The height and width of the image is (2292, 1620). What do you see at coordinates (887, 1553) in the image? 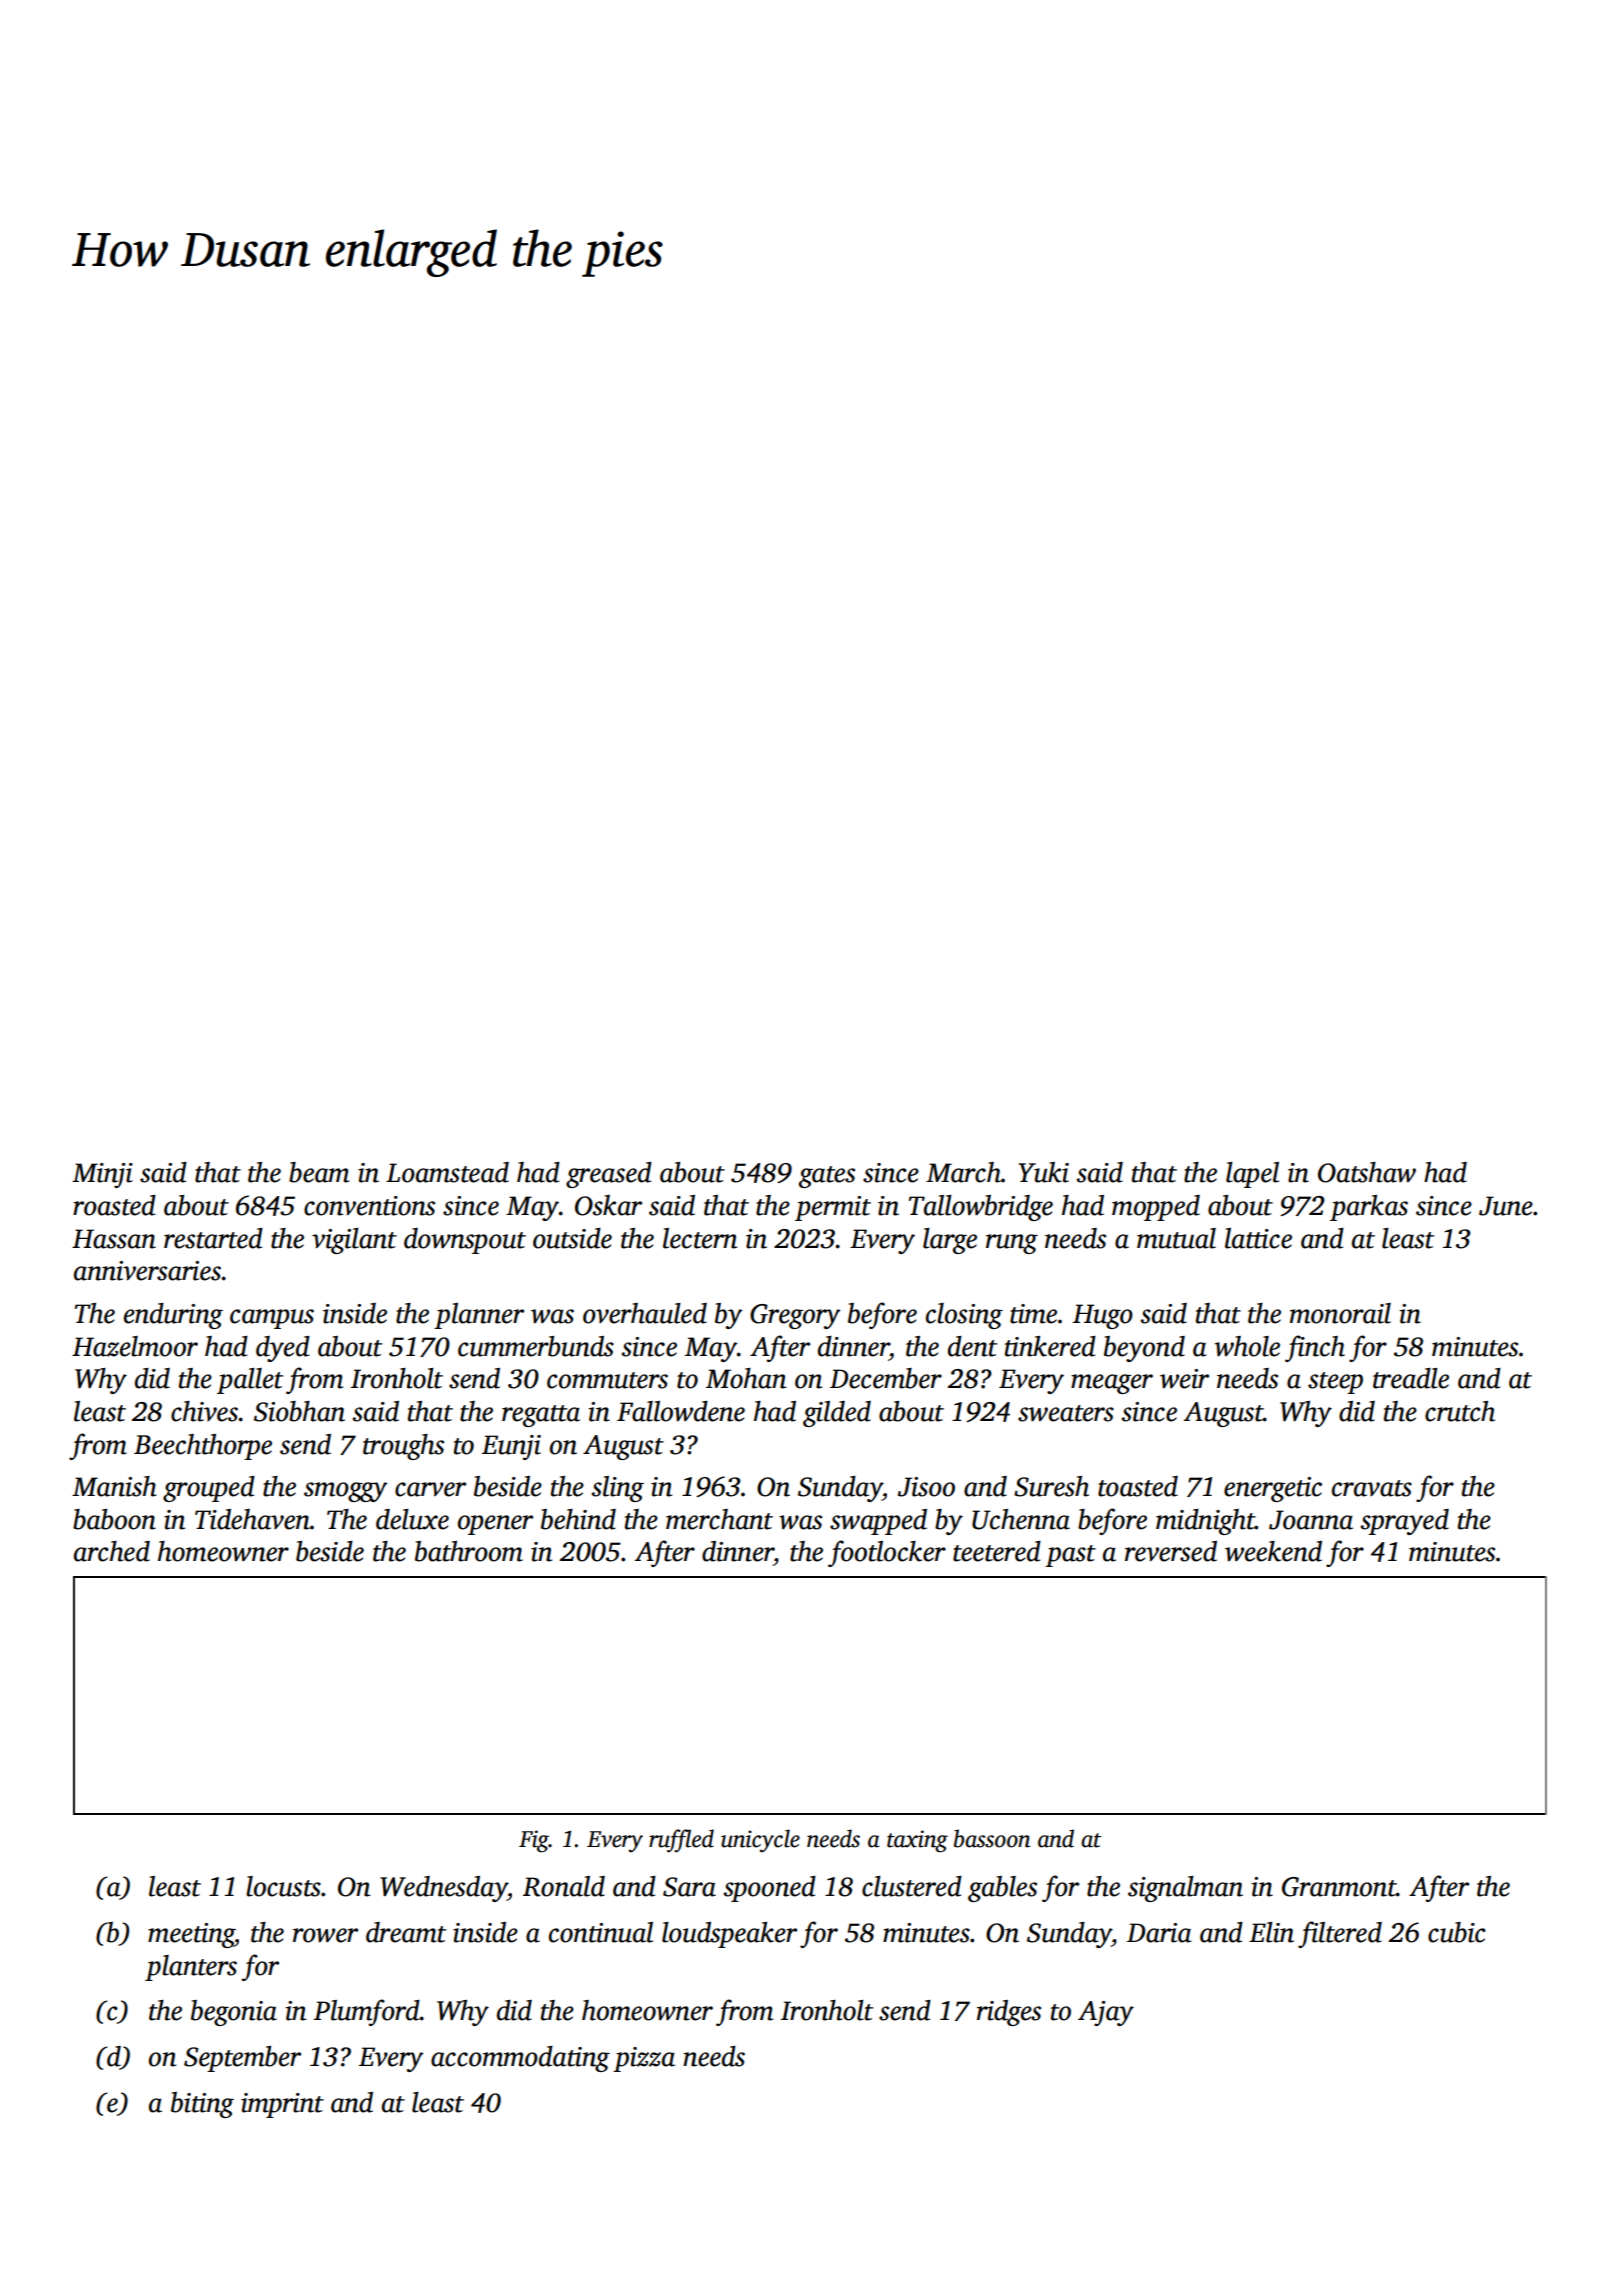
I see `footlocker` at bounding box center [887, 1553].
